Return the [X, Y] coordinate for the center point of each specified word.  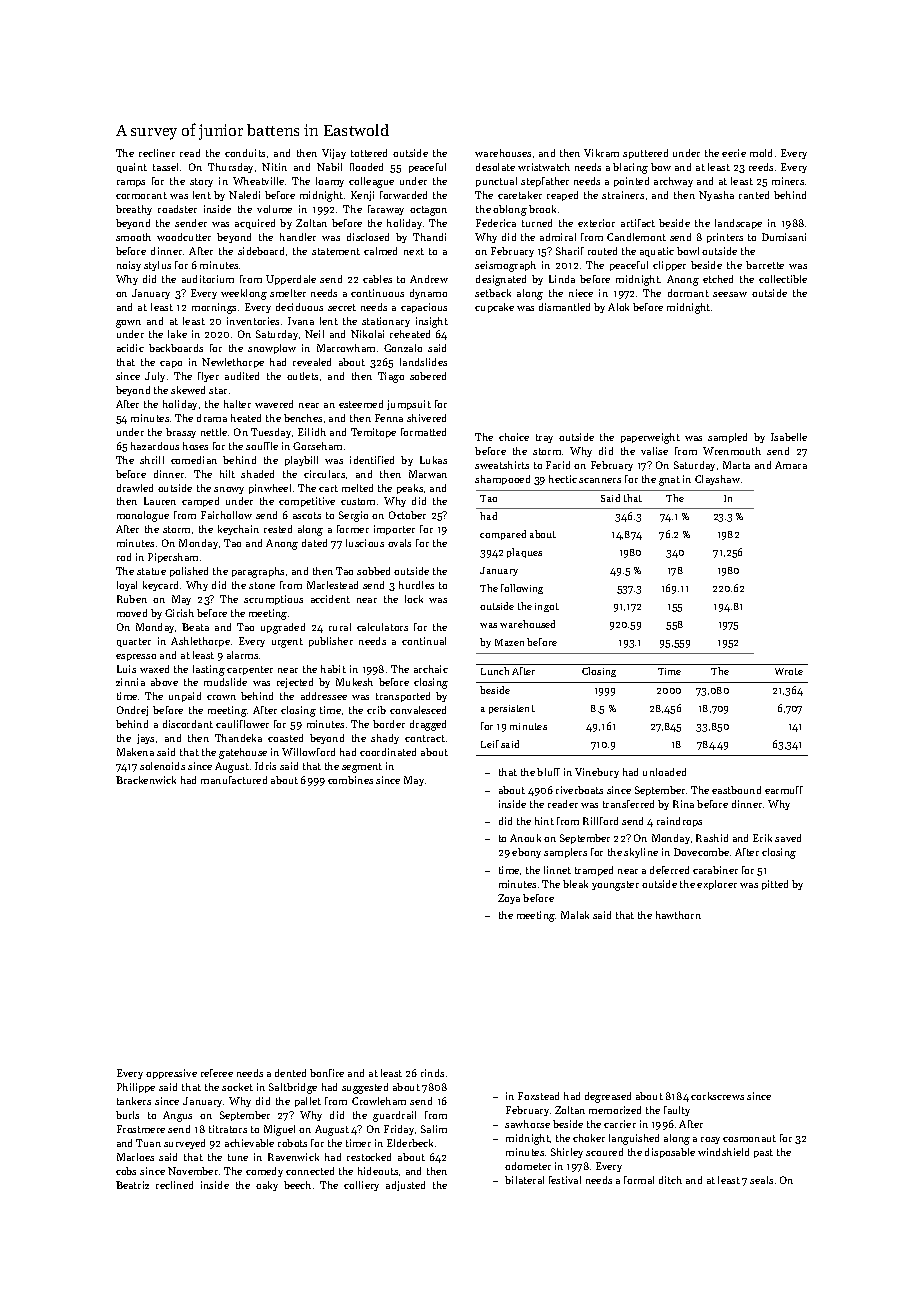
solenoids [162, 766]
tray [544, 438]
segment [362, 768]
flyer [208, 377]
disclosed [368, 237]
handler [298, 237]
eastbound [736, 790]
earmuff [784, 790]
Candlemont [636, 237]
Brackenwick [146, 780]
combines [350, 780]
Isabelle [789, 437]
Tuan [148, 1143]
